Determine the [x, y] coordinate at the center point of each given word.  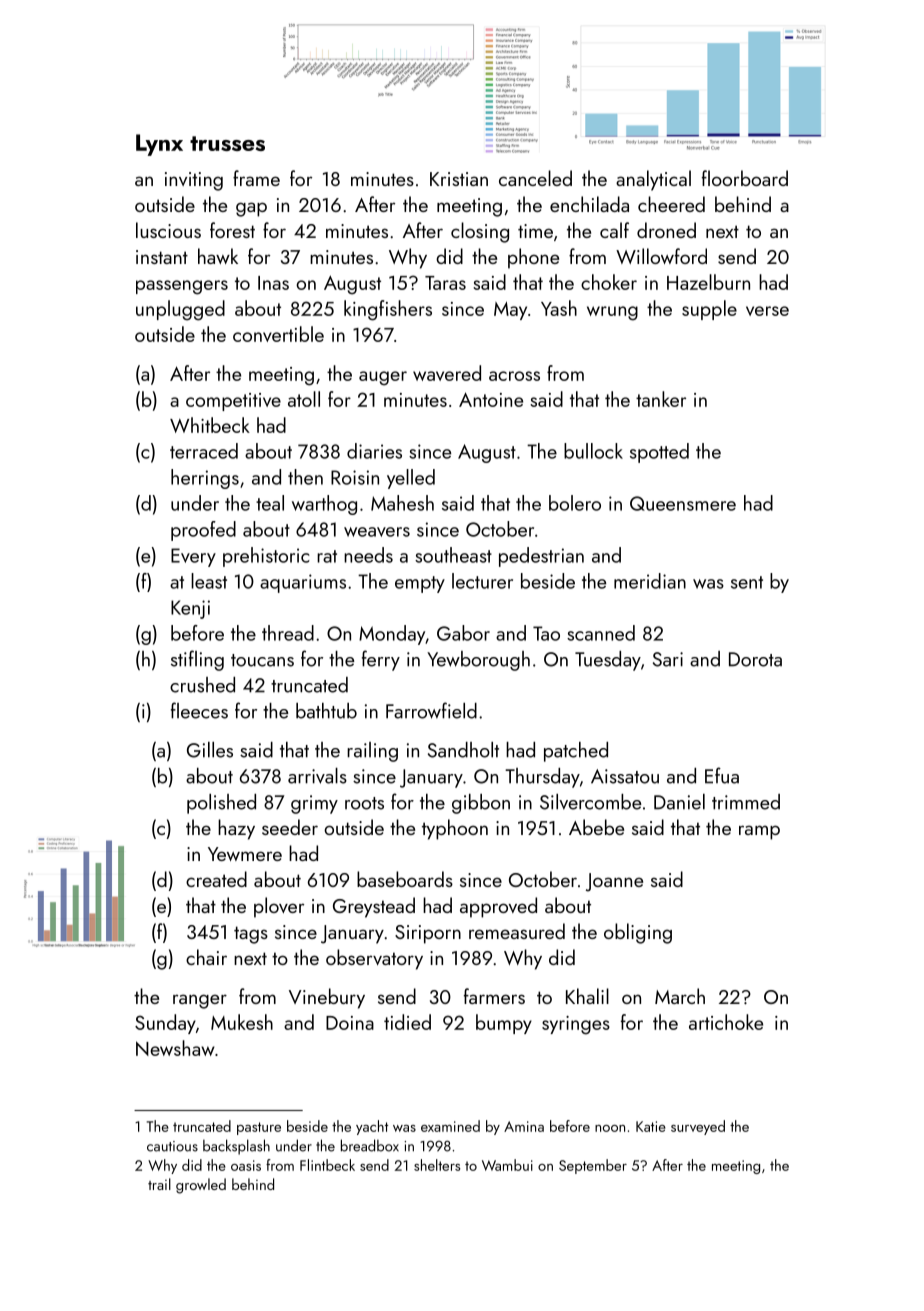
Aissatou [625, 776]
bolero [575, 503]
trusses [227, 143]
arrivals [317, 776]
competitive [233, 402]
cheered [671, 204]
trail [159, 1184]
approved [498, 907]
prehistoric [266, 557]
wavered [447, 373]
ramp [759, 832]
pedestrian [541, 557]
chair [206, 957]
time [535, 231]
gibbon [481, 804]
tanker [661, 399]
